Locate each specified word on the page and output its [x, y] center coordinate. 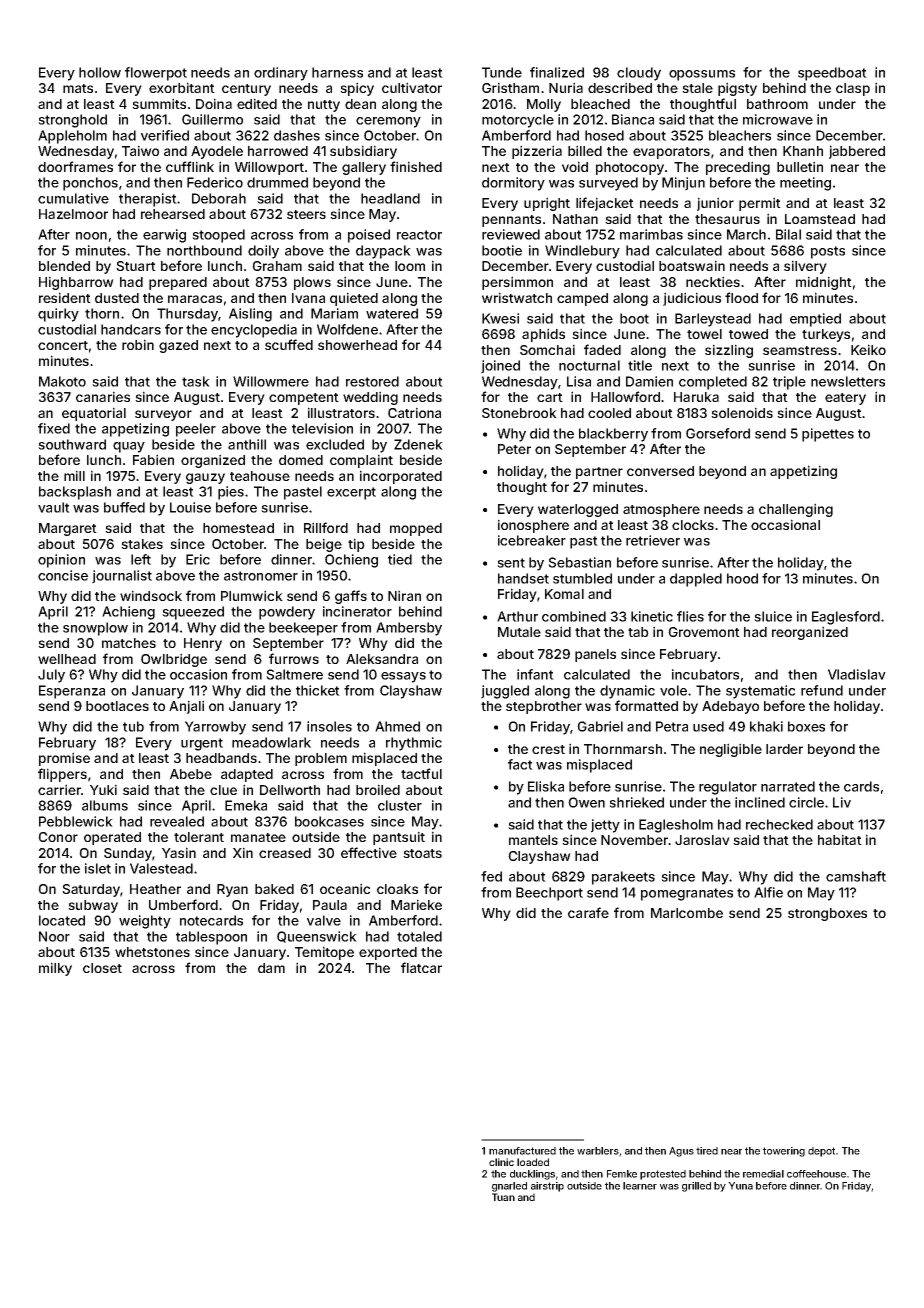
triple [789, 383]
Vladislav [857, 674]
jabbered [857, 152]
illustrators [341, 412]
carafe [588, 912]
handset [523, 578]
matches [129, 643]
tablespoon [211, 938]
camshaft [856, 876]
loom [410, 266]
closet [102, 968]
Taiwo [140, 150]
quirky [58, 315]
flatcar [421, 967]
